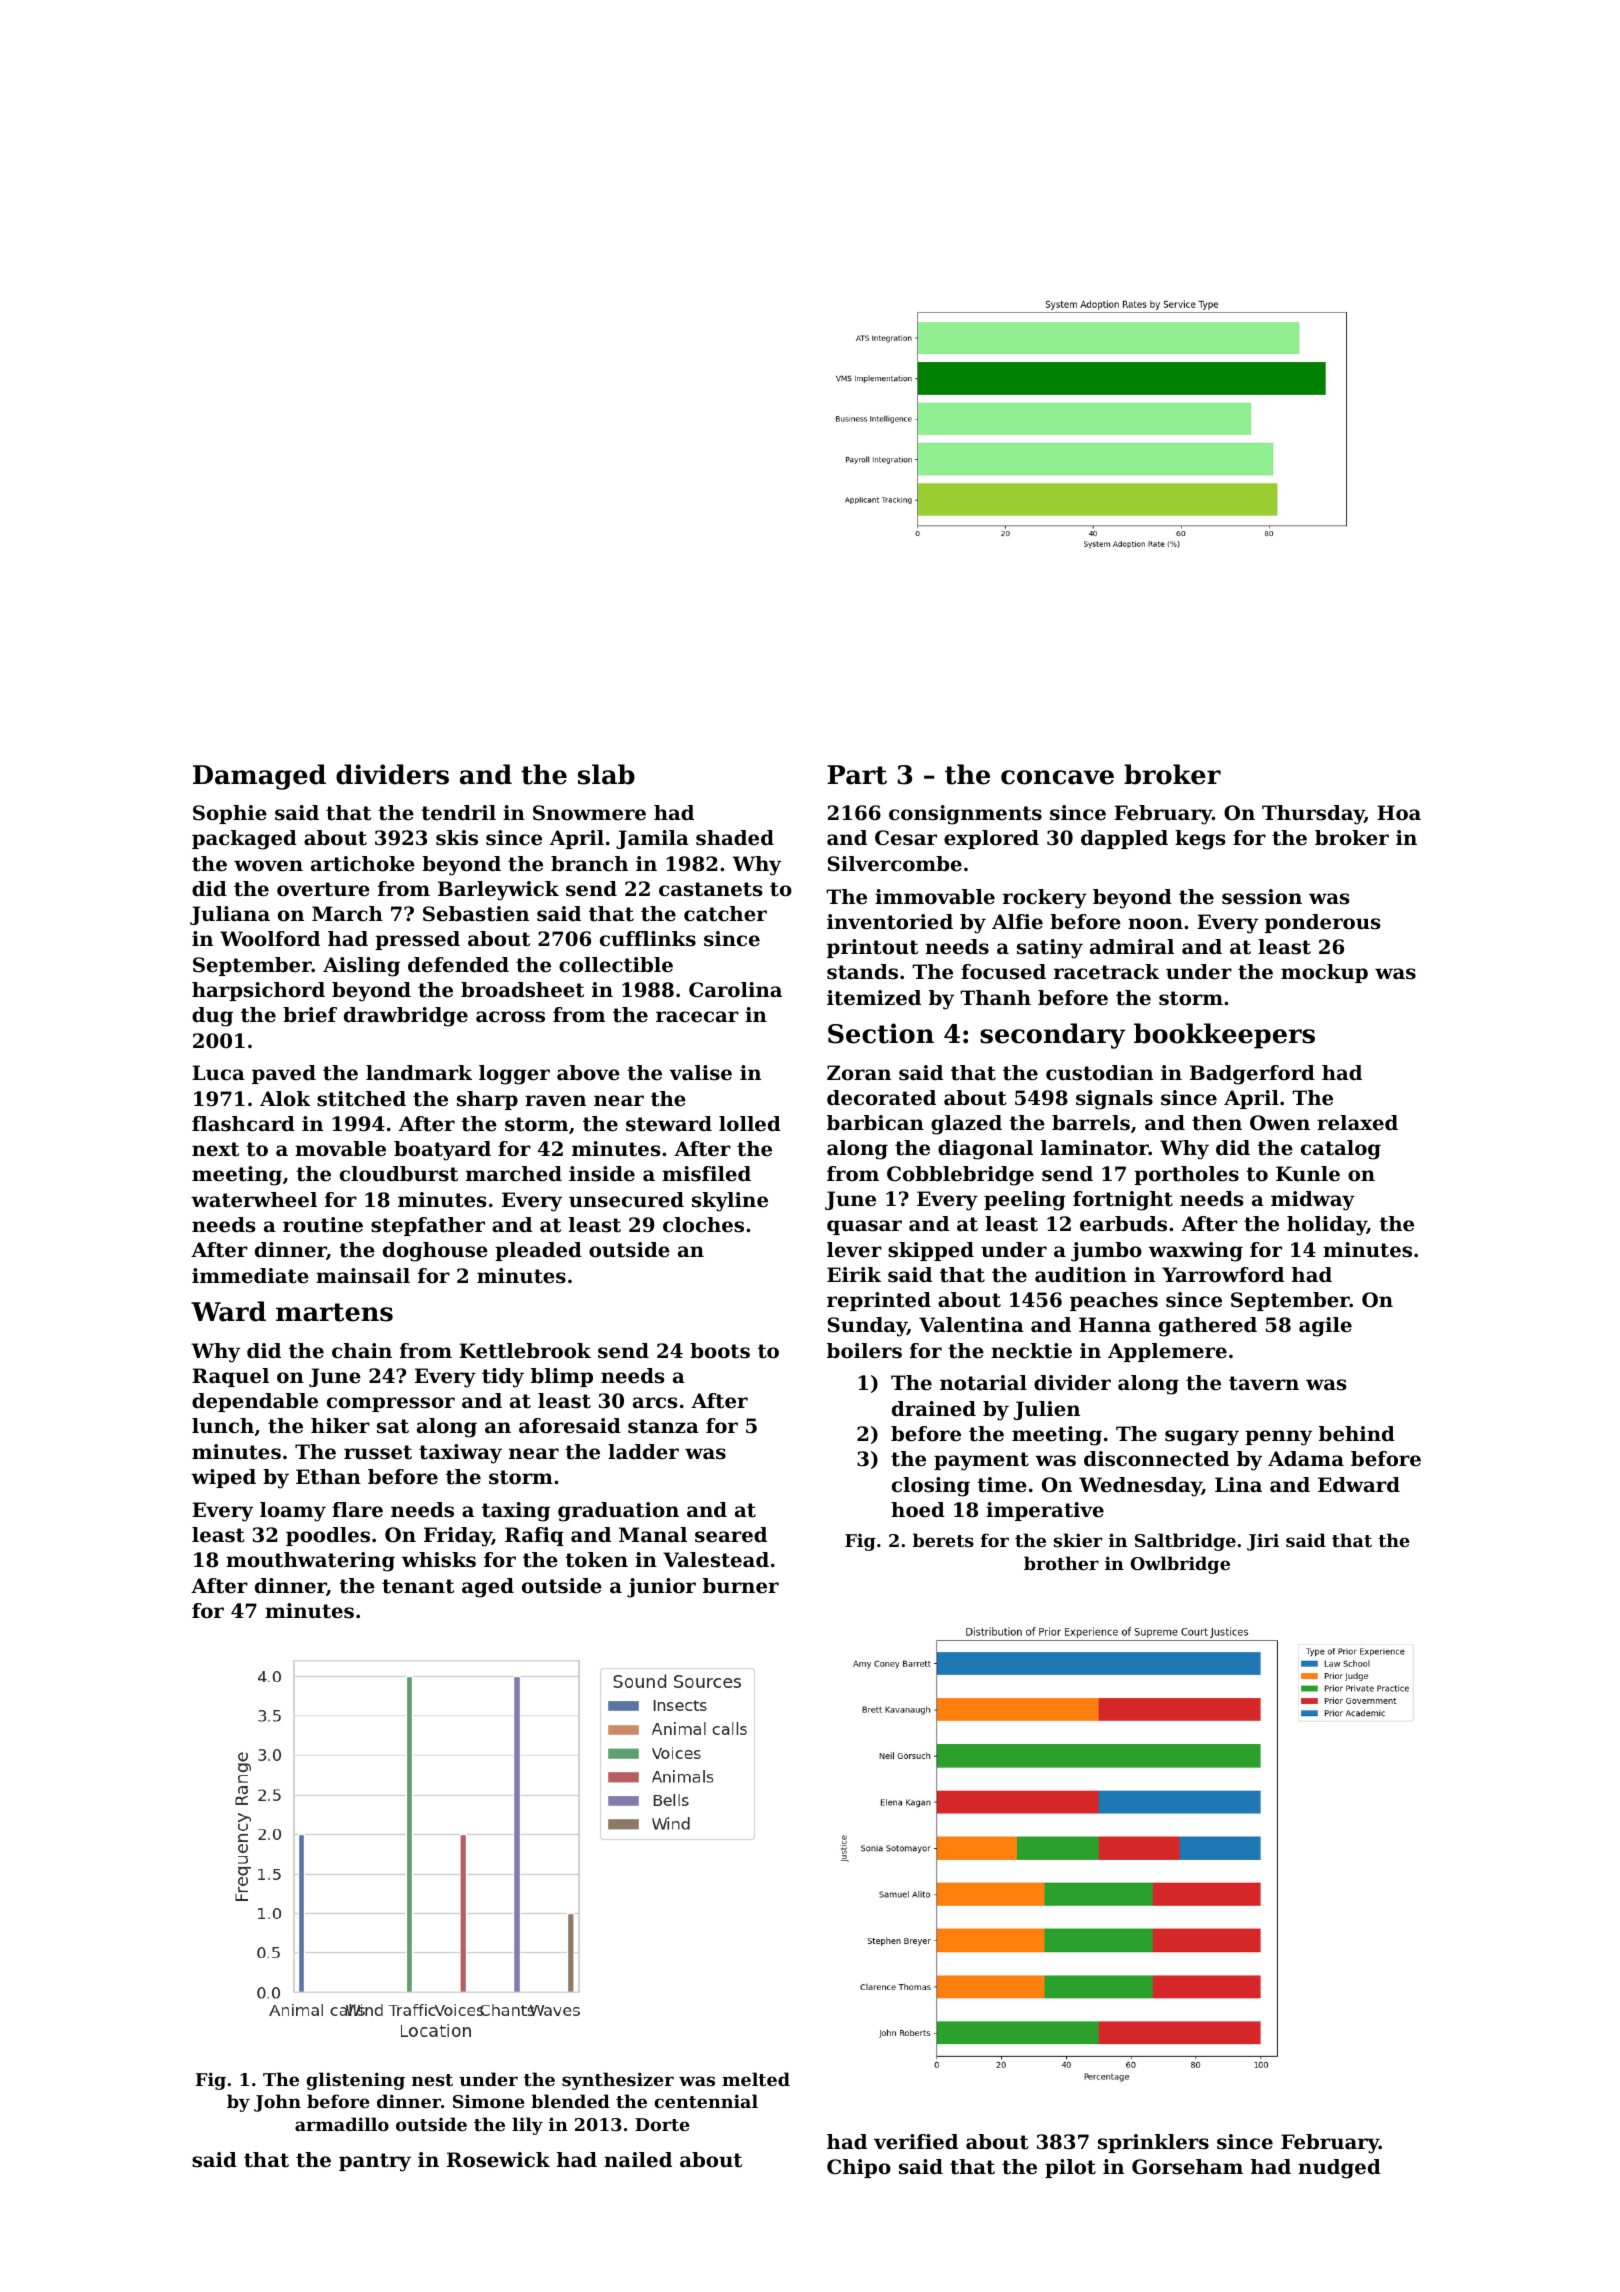 This image has height=2292, width=1620. What do you see at coordinates (706, 2101) in the image?
I see `centennial` at bounding box center [706, 2101].
